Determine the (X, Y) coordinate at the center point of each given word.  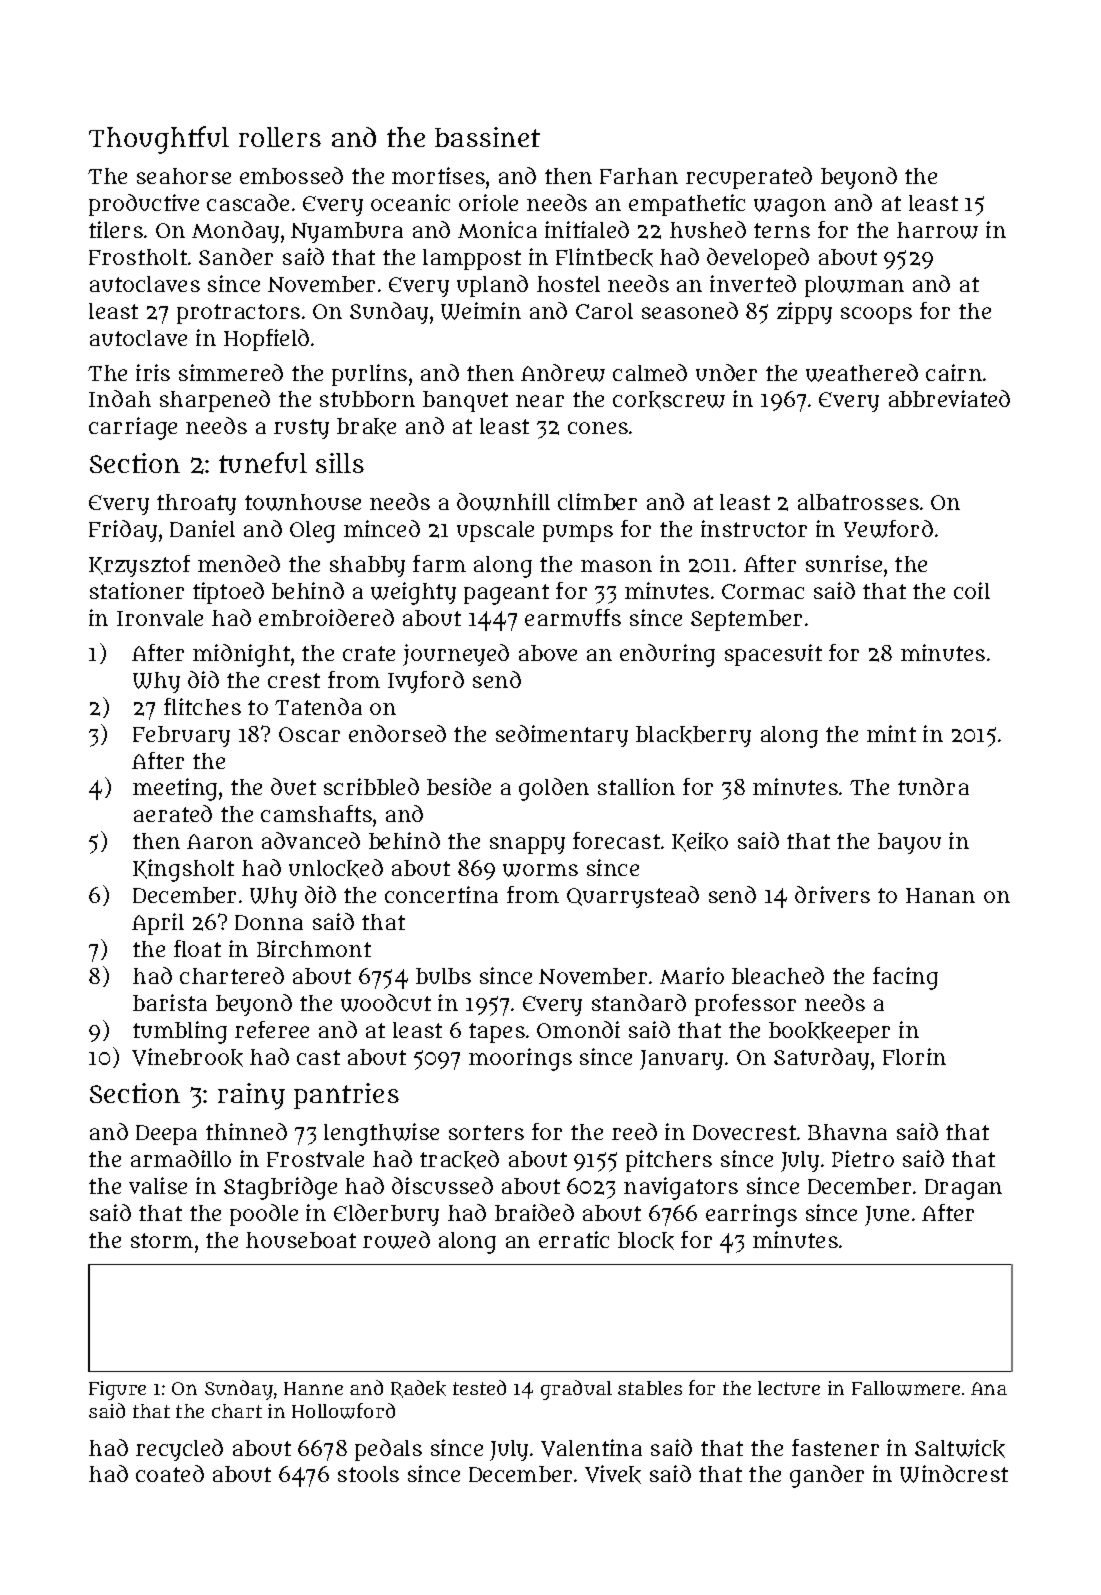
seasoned (690, 310)
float (197, 948)
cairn (954, 372)
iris (153, 372)
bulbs (443, 976)
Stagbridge (280, 1188)
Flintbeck (604, 257)
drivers (832, 894)
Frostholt (138, 257)
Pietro (863, 1158)
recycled (179, 1450)
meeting (175, 789)
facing (905, 978)
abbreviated (949, 398)
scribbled (371, 786)
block (646, 1241)
